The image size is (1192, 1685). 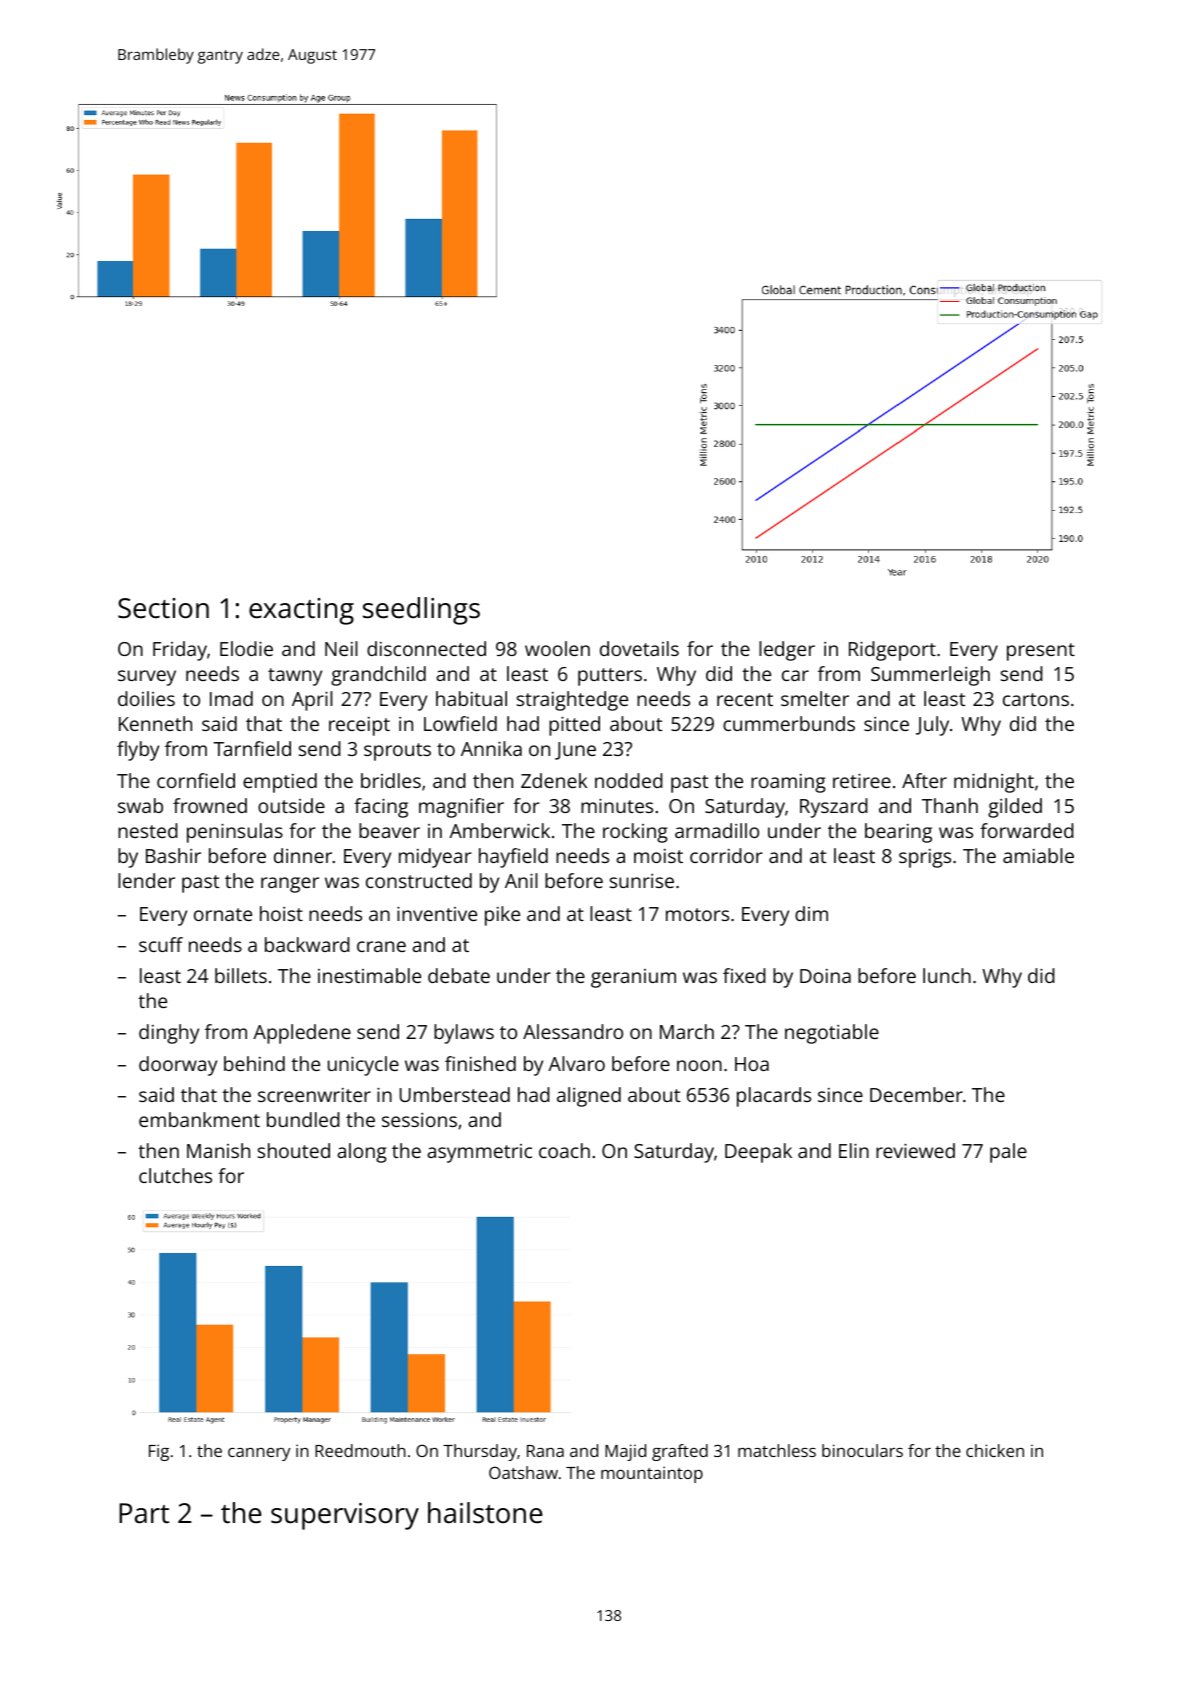 I want to click on straightedge, so click(x=572, y=701).
